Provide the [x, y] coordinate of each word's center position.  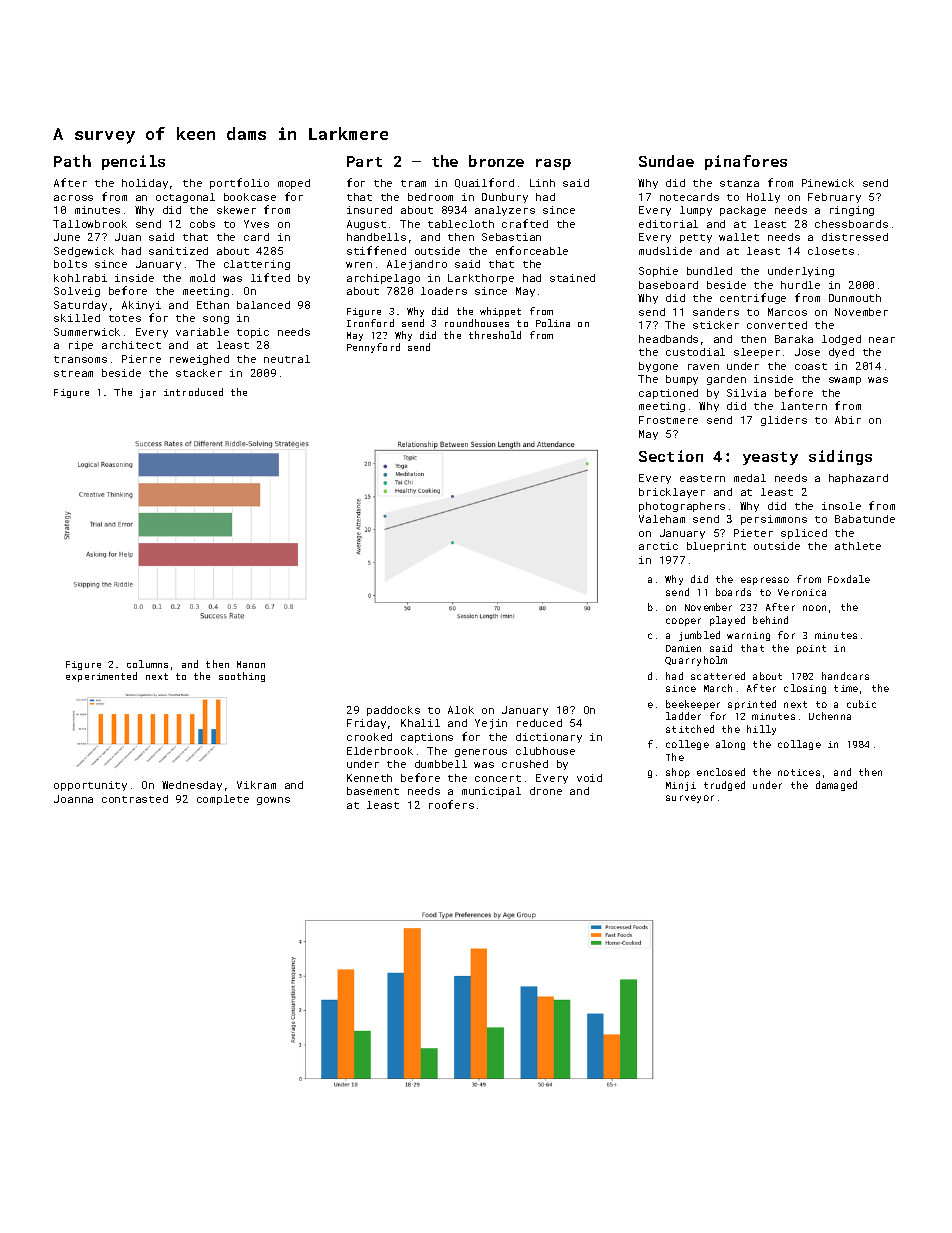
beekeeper [693, 705]
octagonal [185, 198]
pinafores [746, 162]
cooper [683, 622]
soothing [242, 677]
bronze [496, 161]
